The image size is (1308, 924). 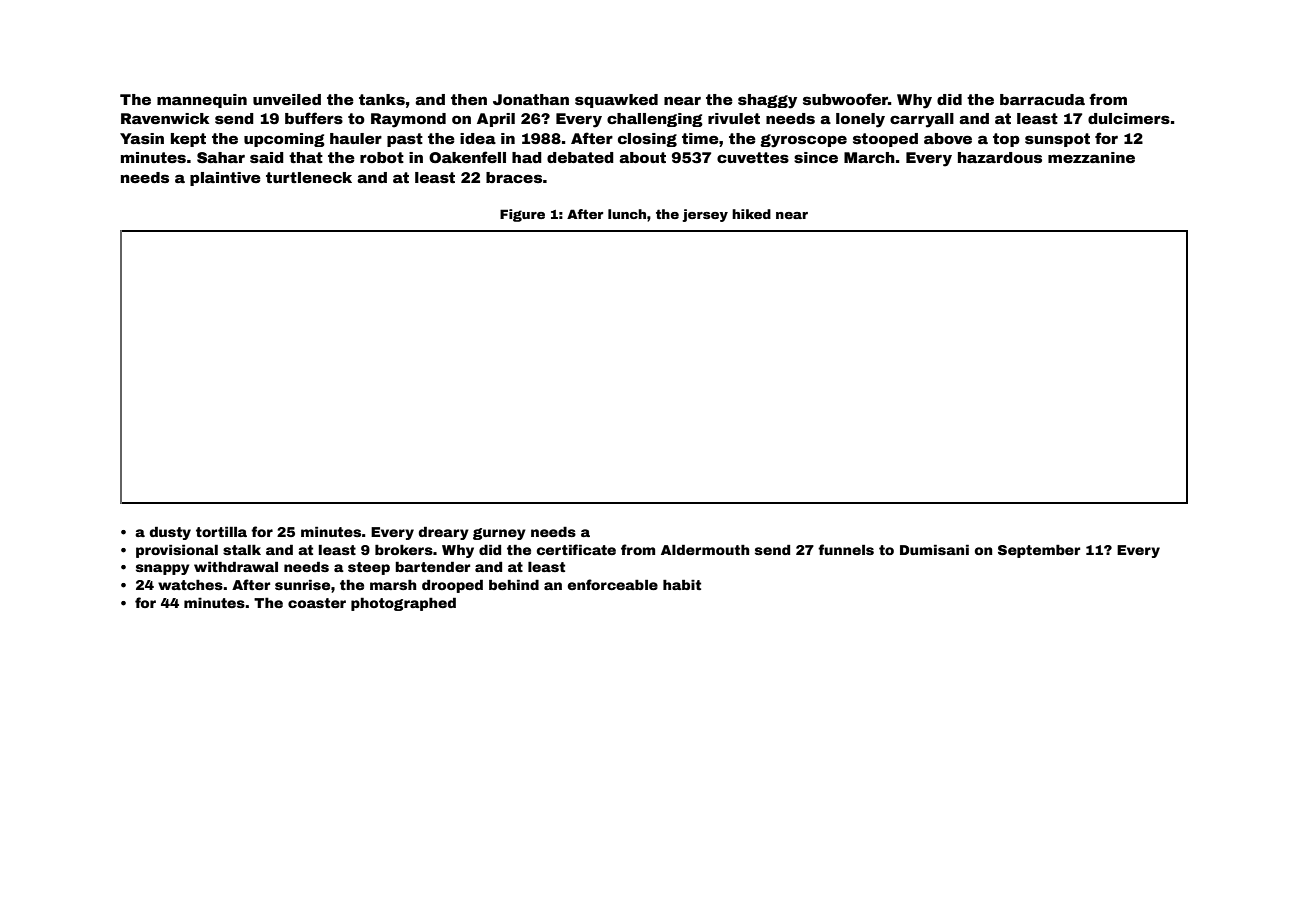 What do you see at coordinates (705, 215) in the image?
I see `jersey` at bounding box center [705, 215].
